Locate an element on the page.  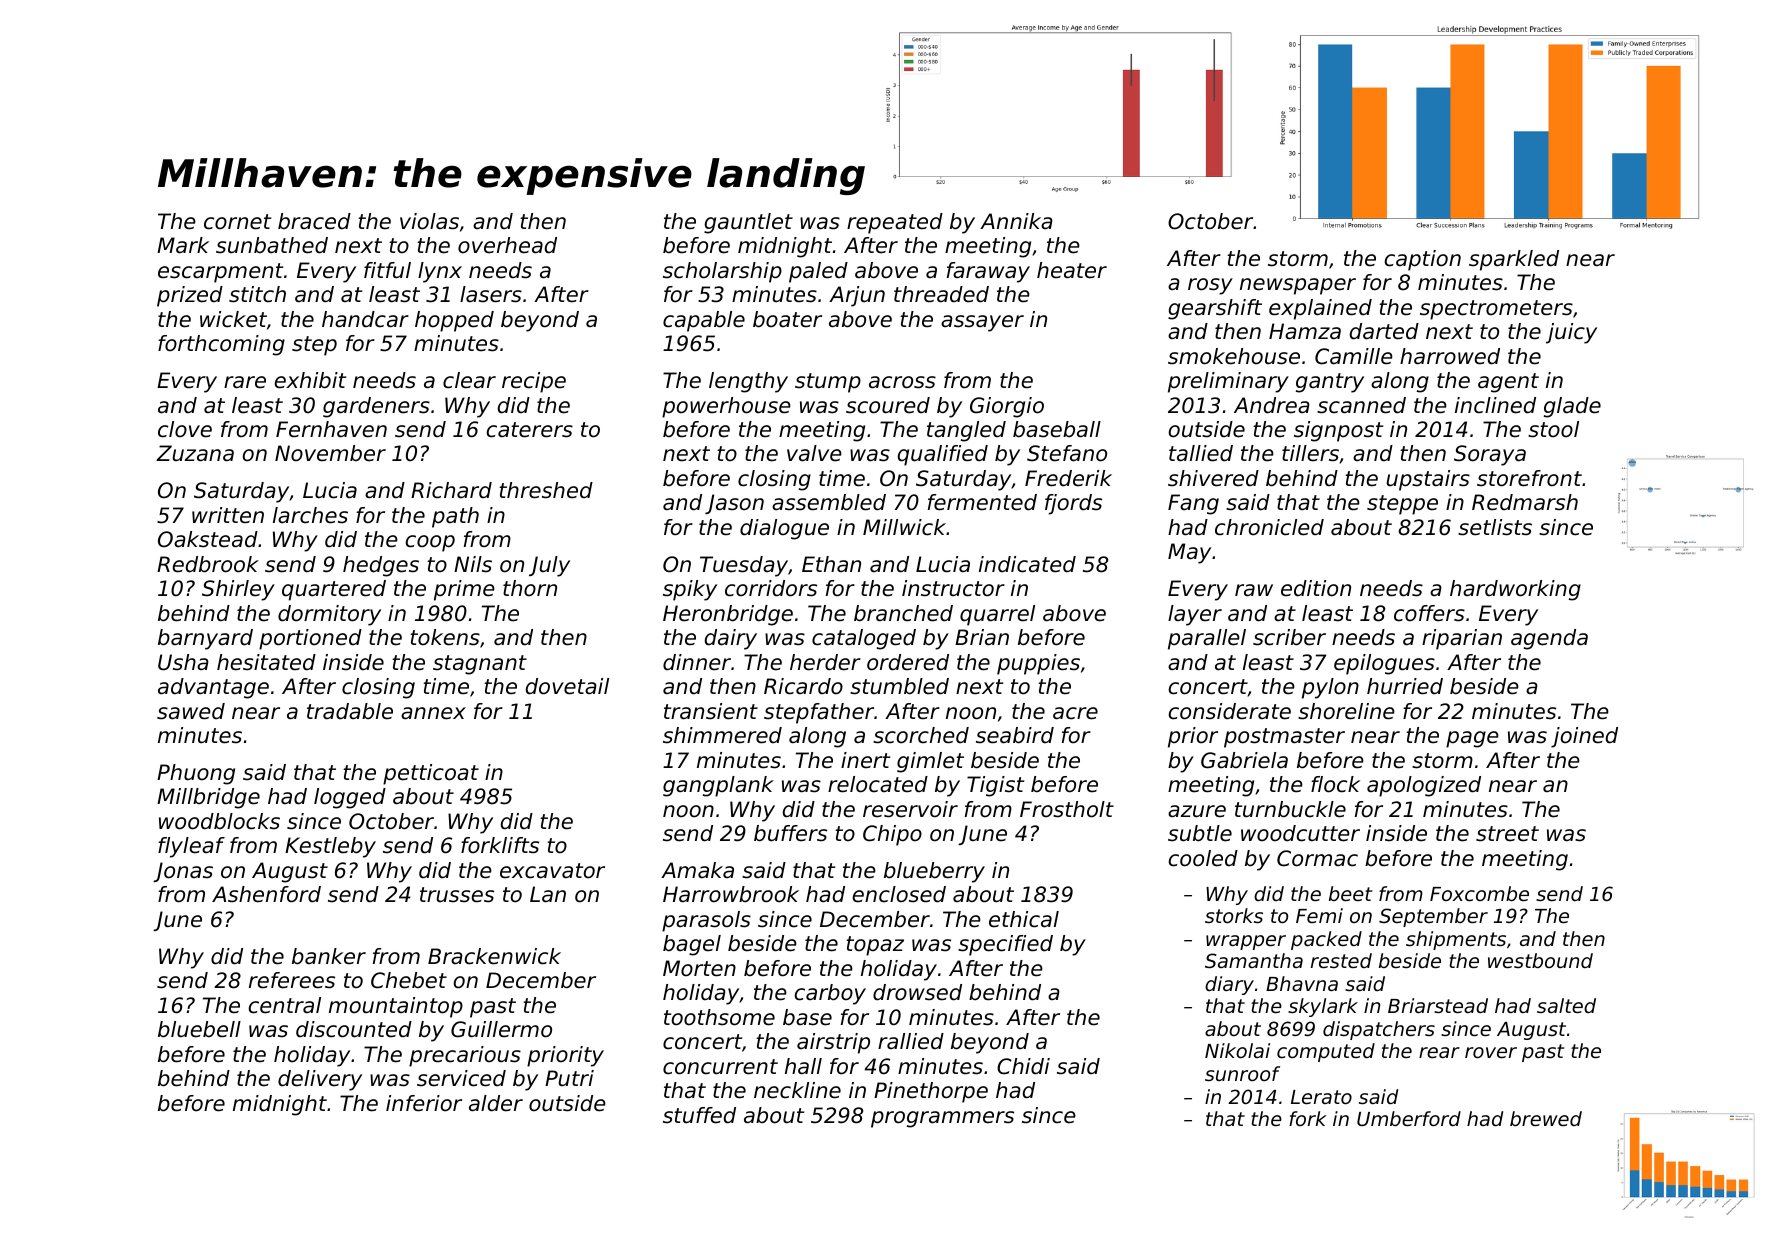
setlists is located at coordinates (1495, 527).
